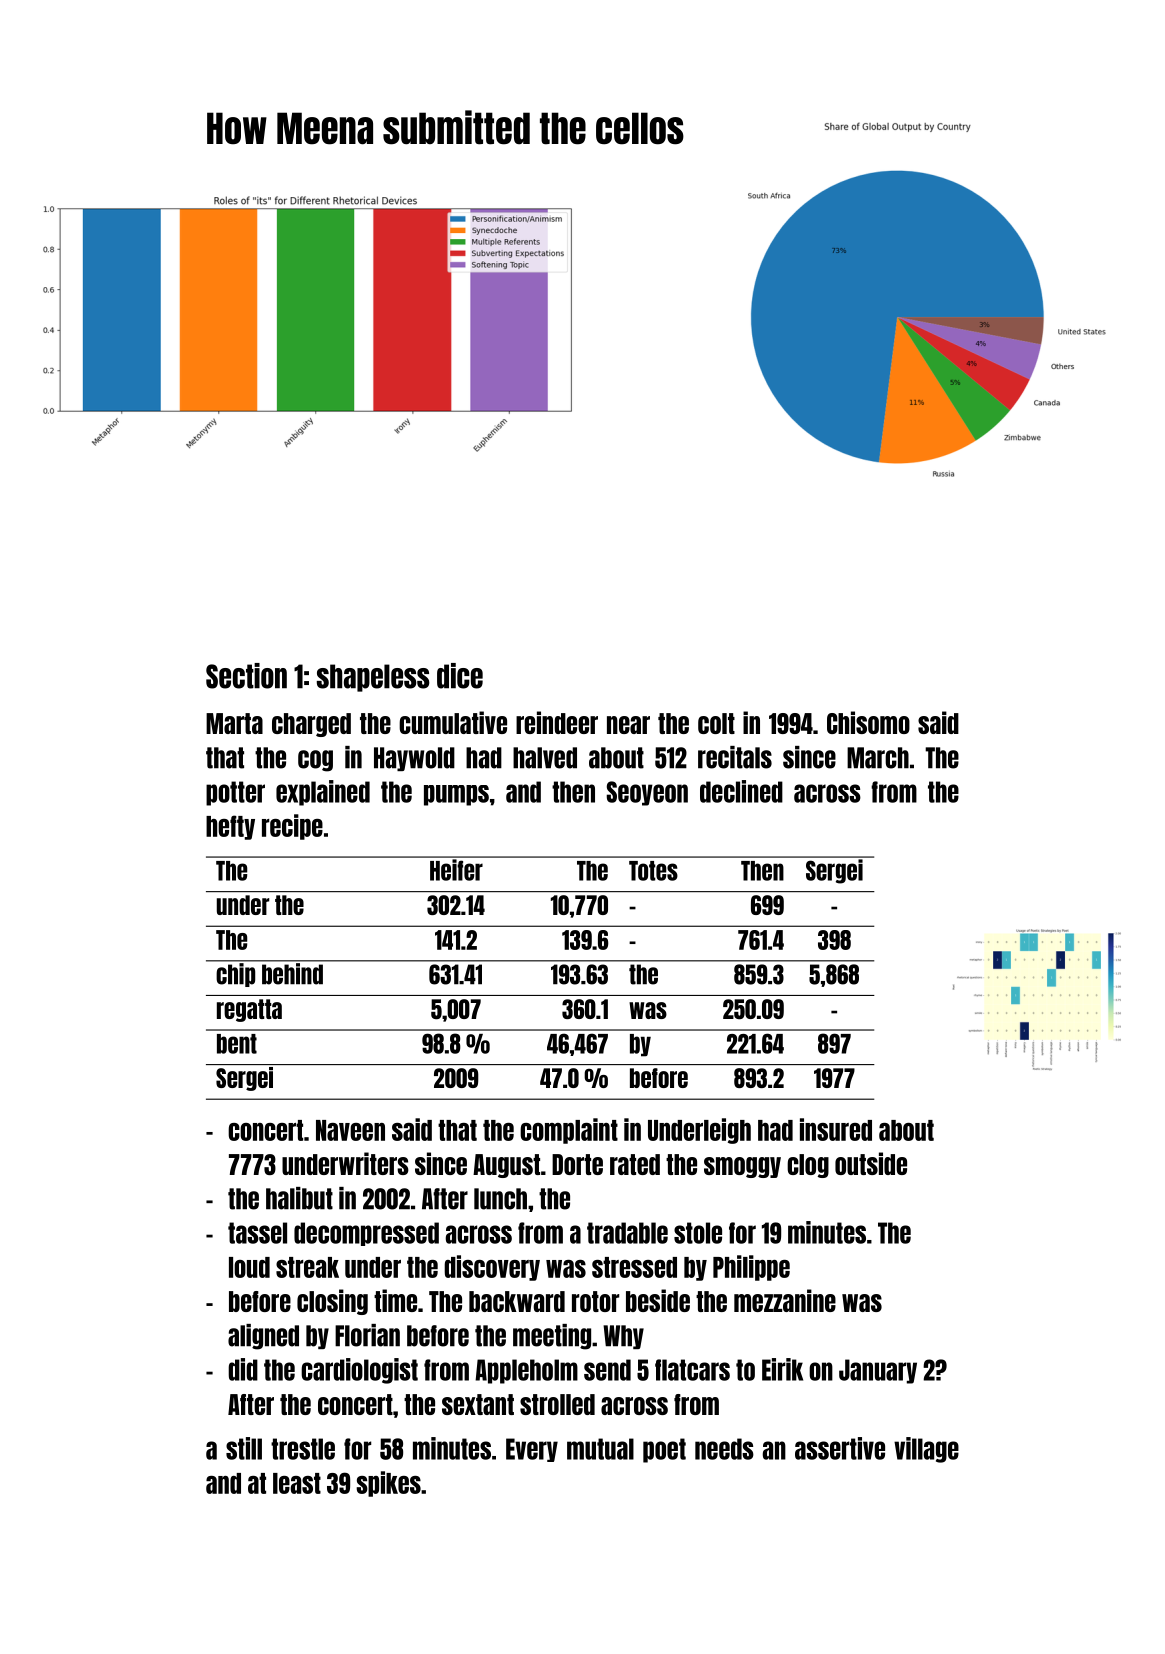 This image has height=1654, width=1165. What do you see at coordinates (653, 871) in the image?
I see `Totes` at bounding box center [653, 871].
